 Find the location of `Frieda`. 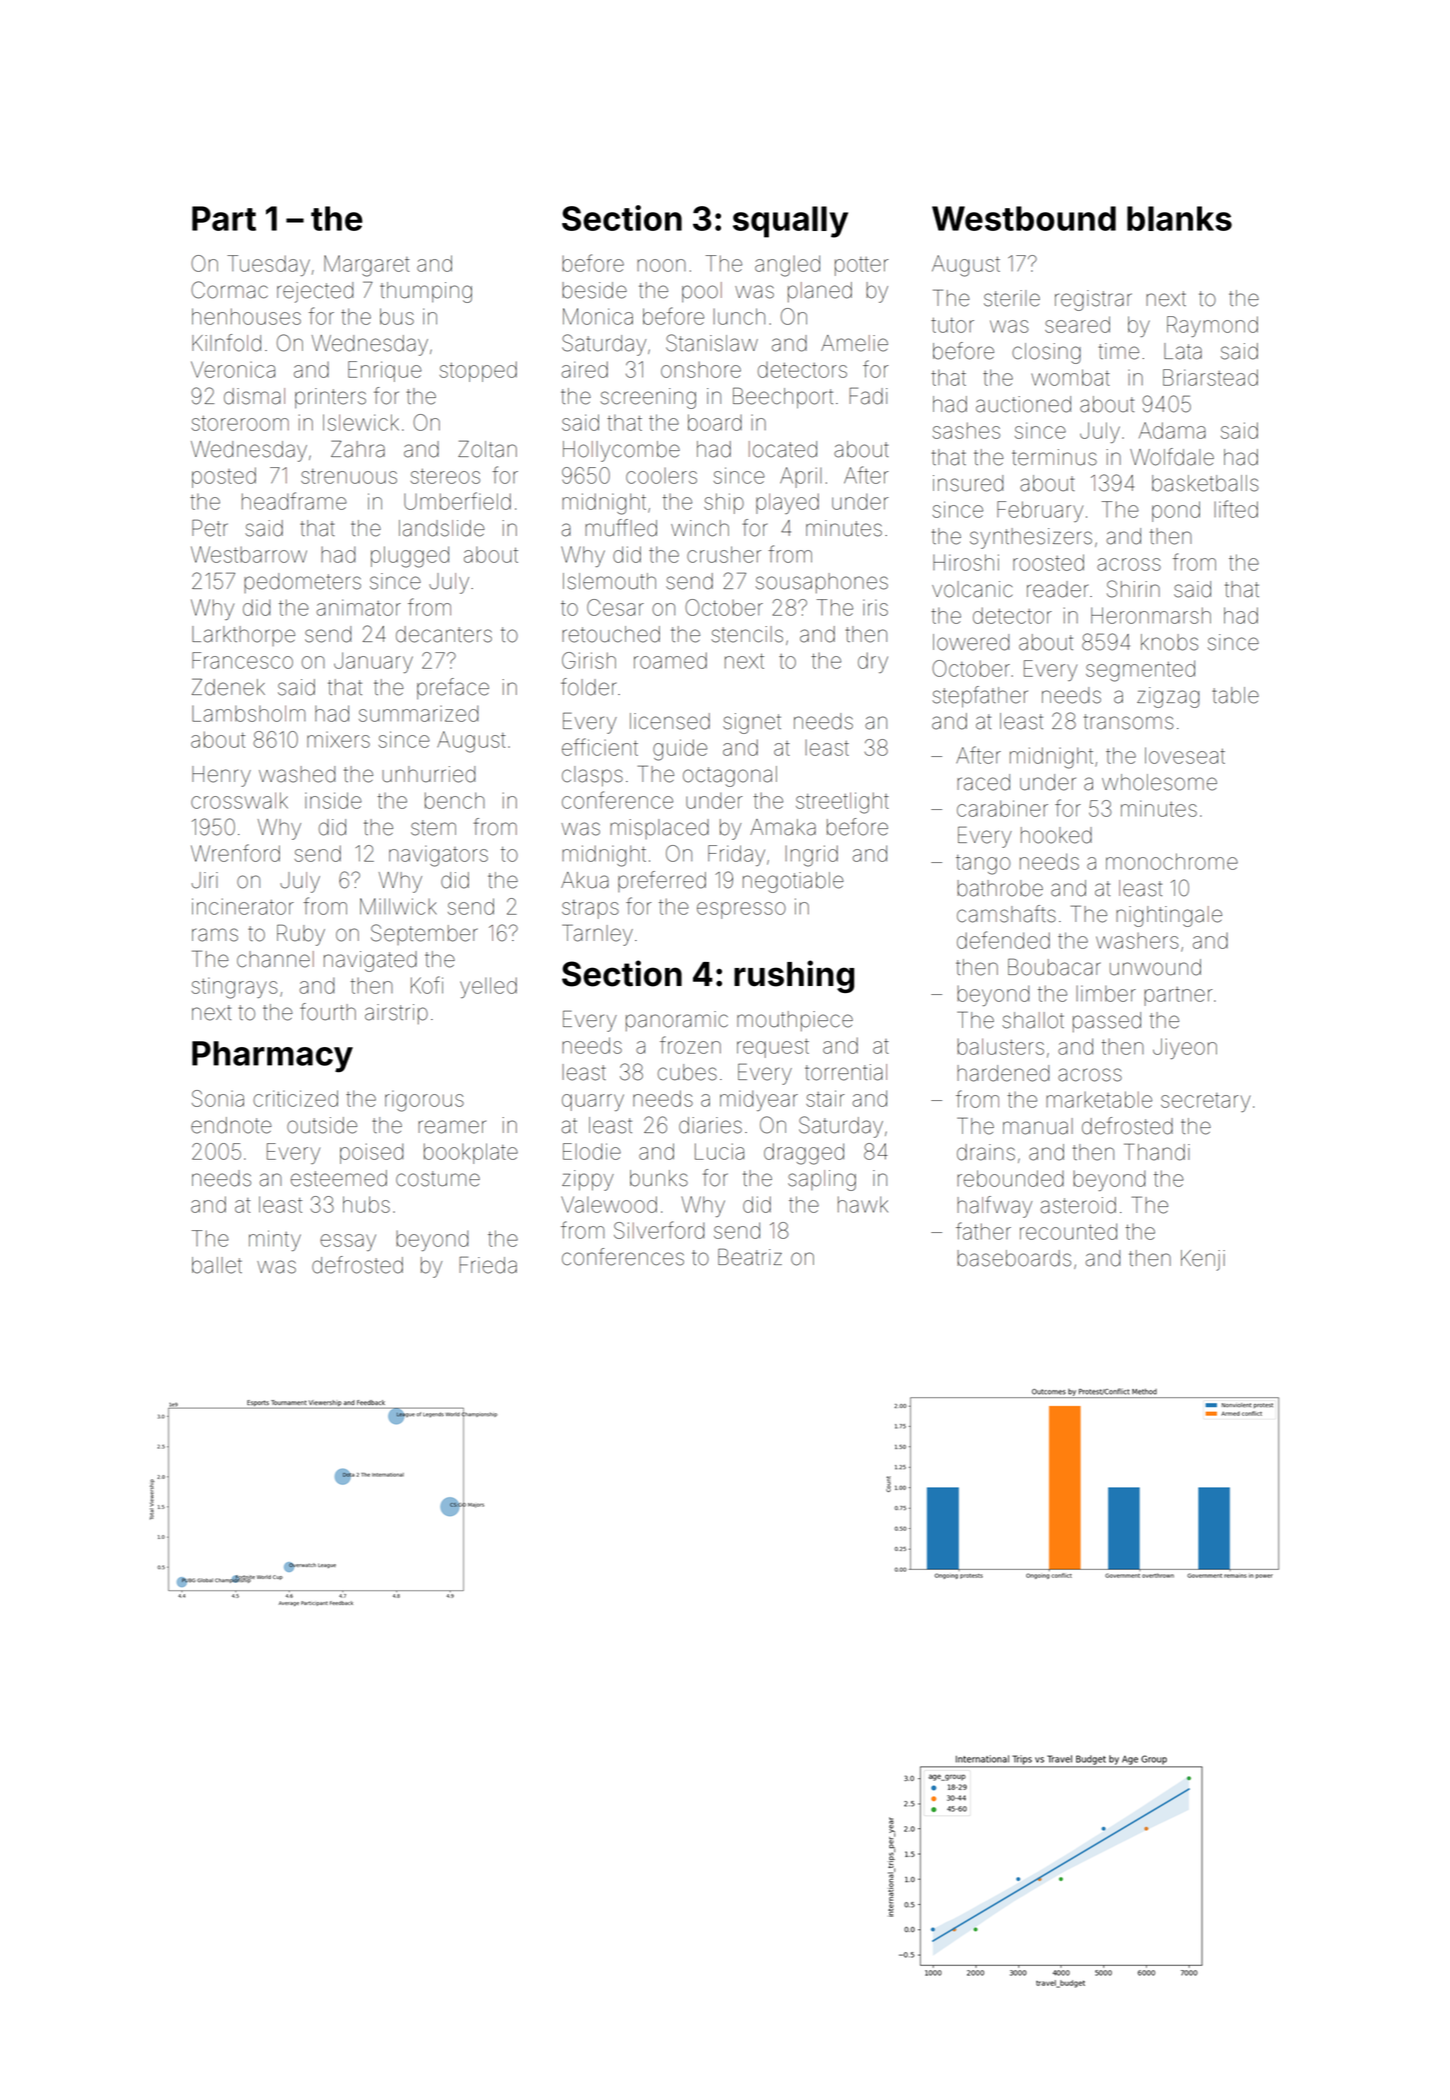

Frieda is located at coordinates (488, 1265).
